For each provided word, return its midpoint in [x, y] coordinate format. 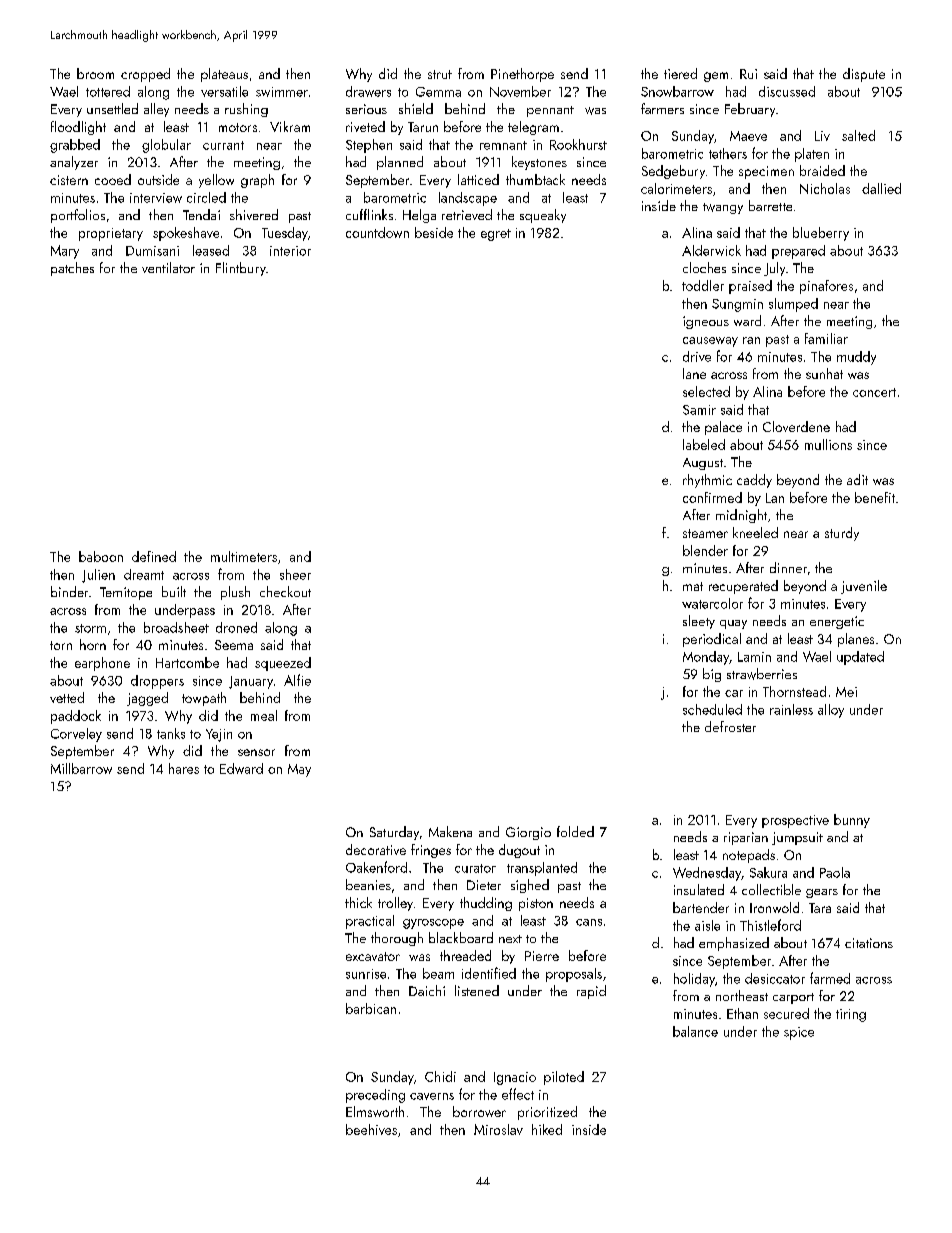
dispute [864, 75]
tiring [851, 1015]
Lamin [754, 657]
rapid [591, 992]
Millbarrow [81, 768]
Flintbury [241, 269]
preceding [375, 1096]
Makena [450, 831]
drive [697, 356]
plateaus [224, 75]
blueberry [821, 234]
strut [440, 74]
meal [264, 715]
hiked [547, 1129]
